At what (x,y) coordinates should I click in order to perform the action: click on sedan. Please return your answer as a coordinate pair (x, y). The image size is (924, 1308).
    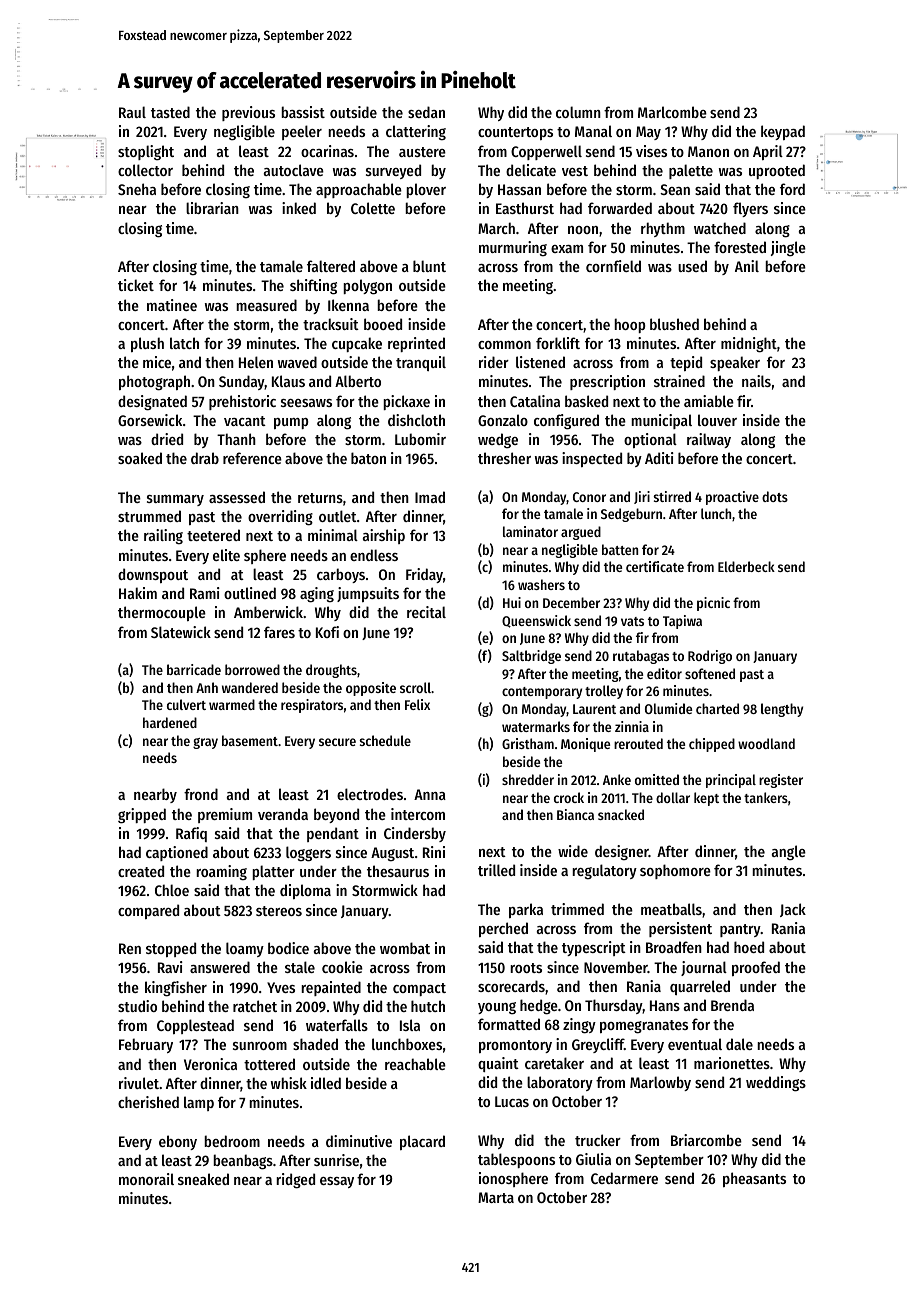
    Looking at the image, I should click on (426, 112).
